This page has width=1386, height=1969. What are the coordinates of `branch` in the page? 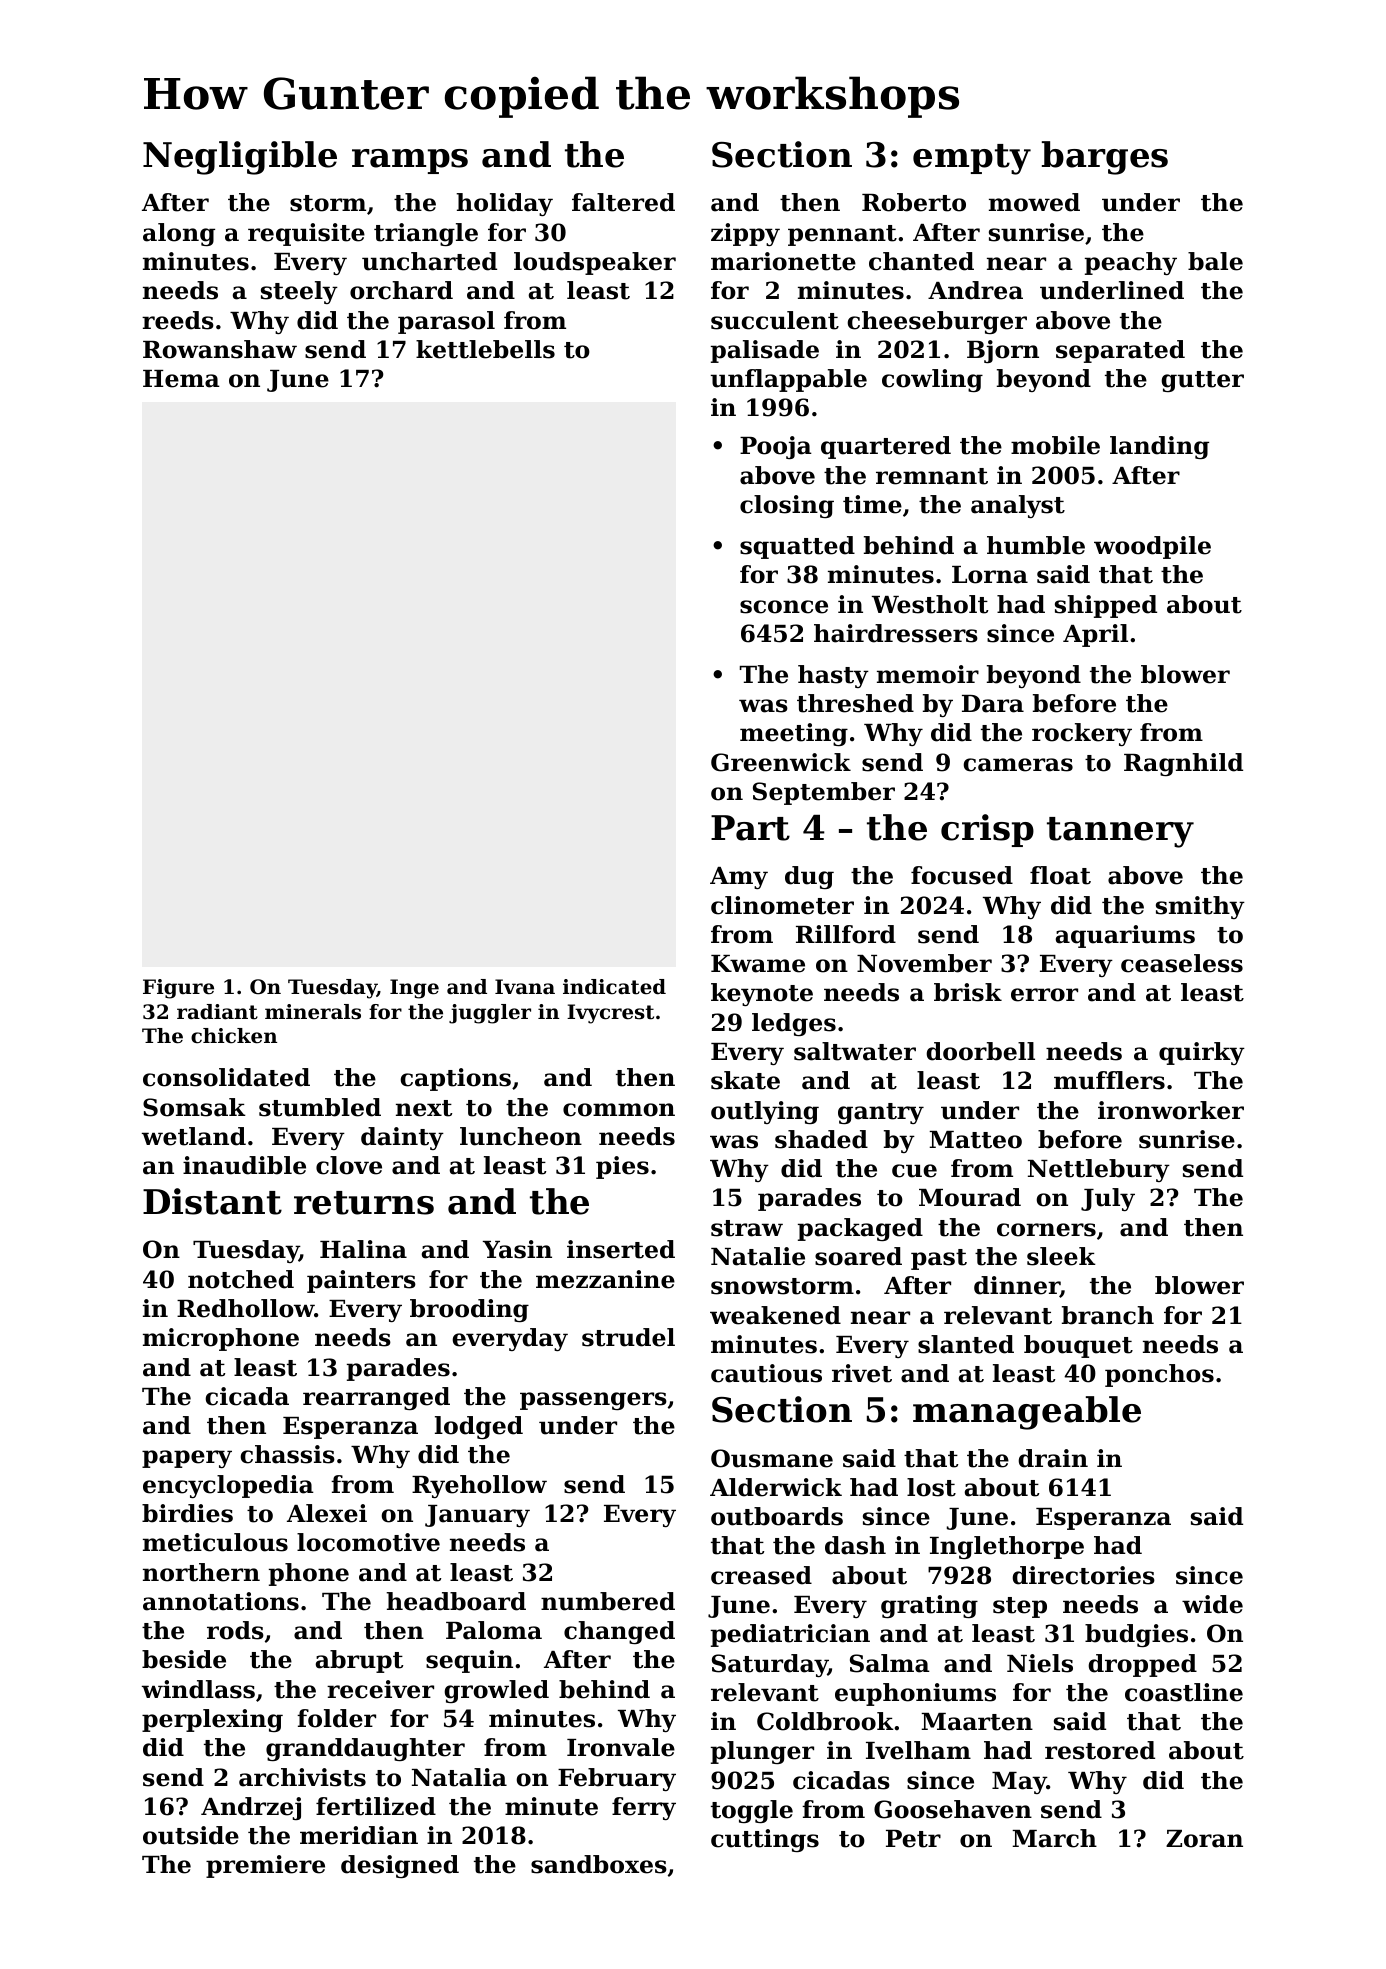 It's located at (1108, 1315).
